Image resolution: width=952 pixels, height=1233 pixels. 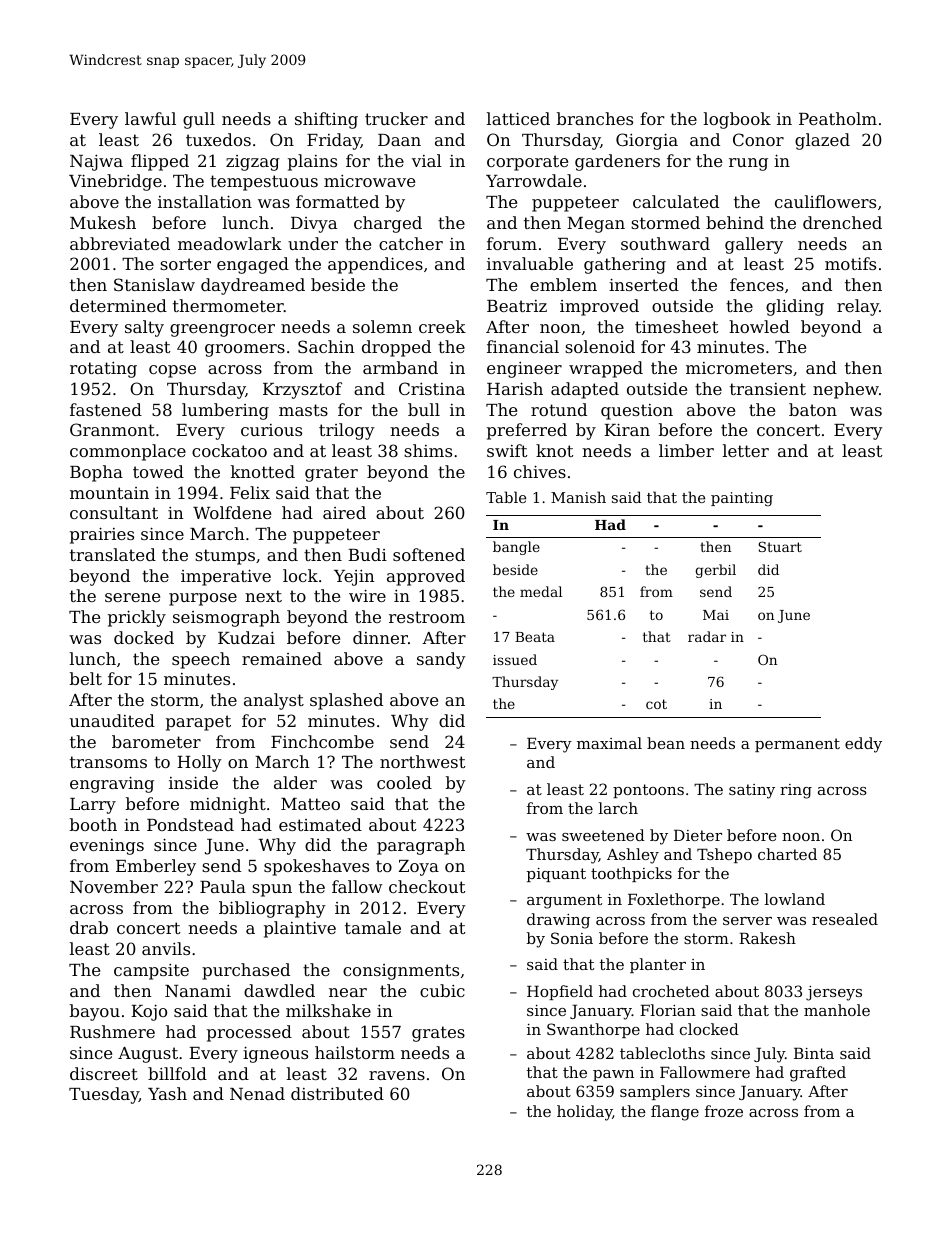 I want to click on estimated, so click(x=320, y=824).
